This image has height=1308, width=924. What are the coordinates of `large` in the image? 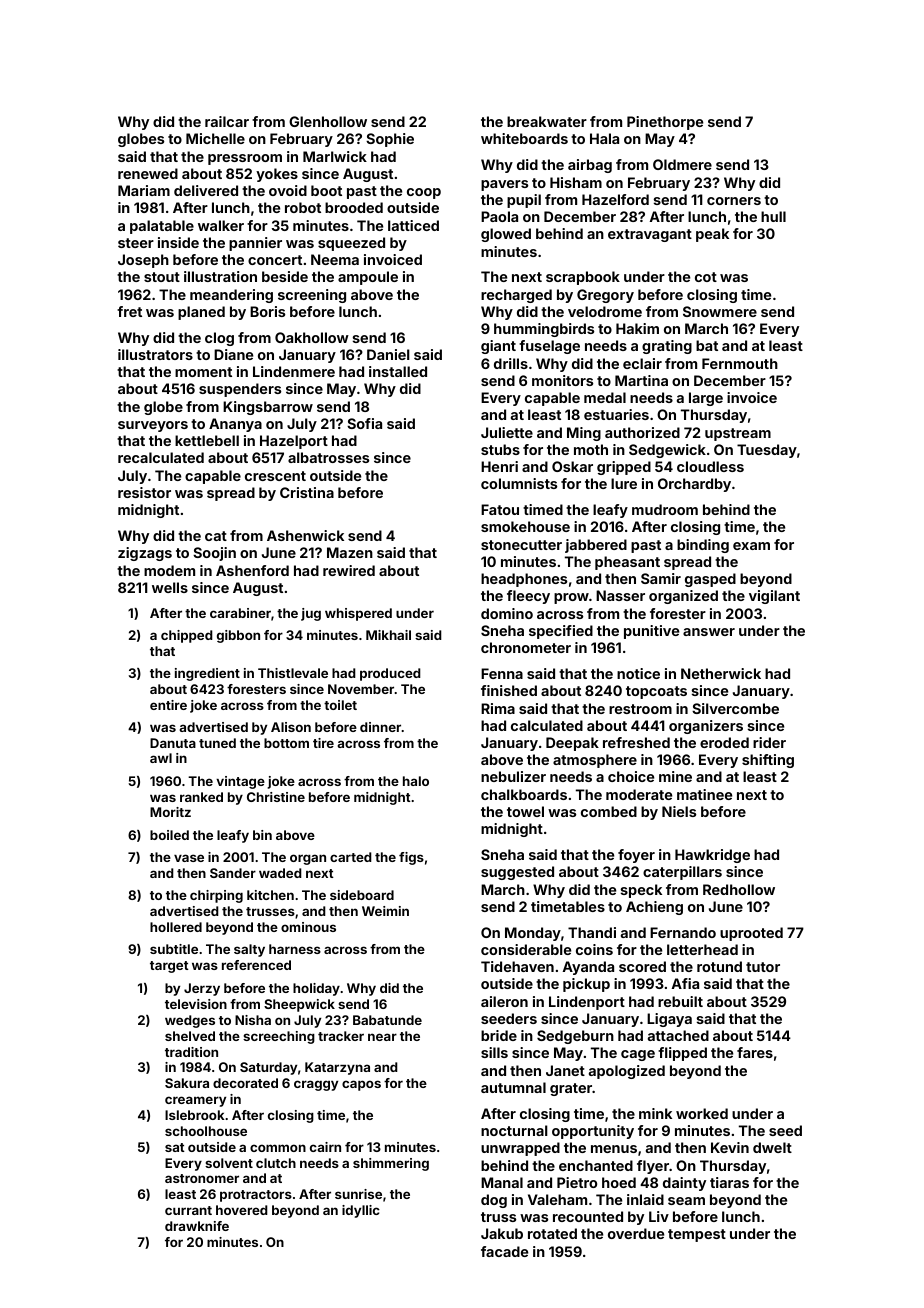 It's located at (706, 399).
